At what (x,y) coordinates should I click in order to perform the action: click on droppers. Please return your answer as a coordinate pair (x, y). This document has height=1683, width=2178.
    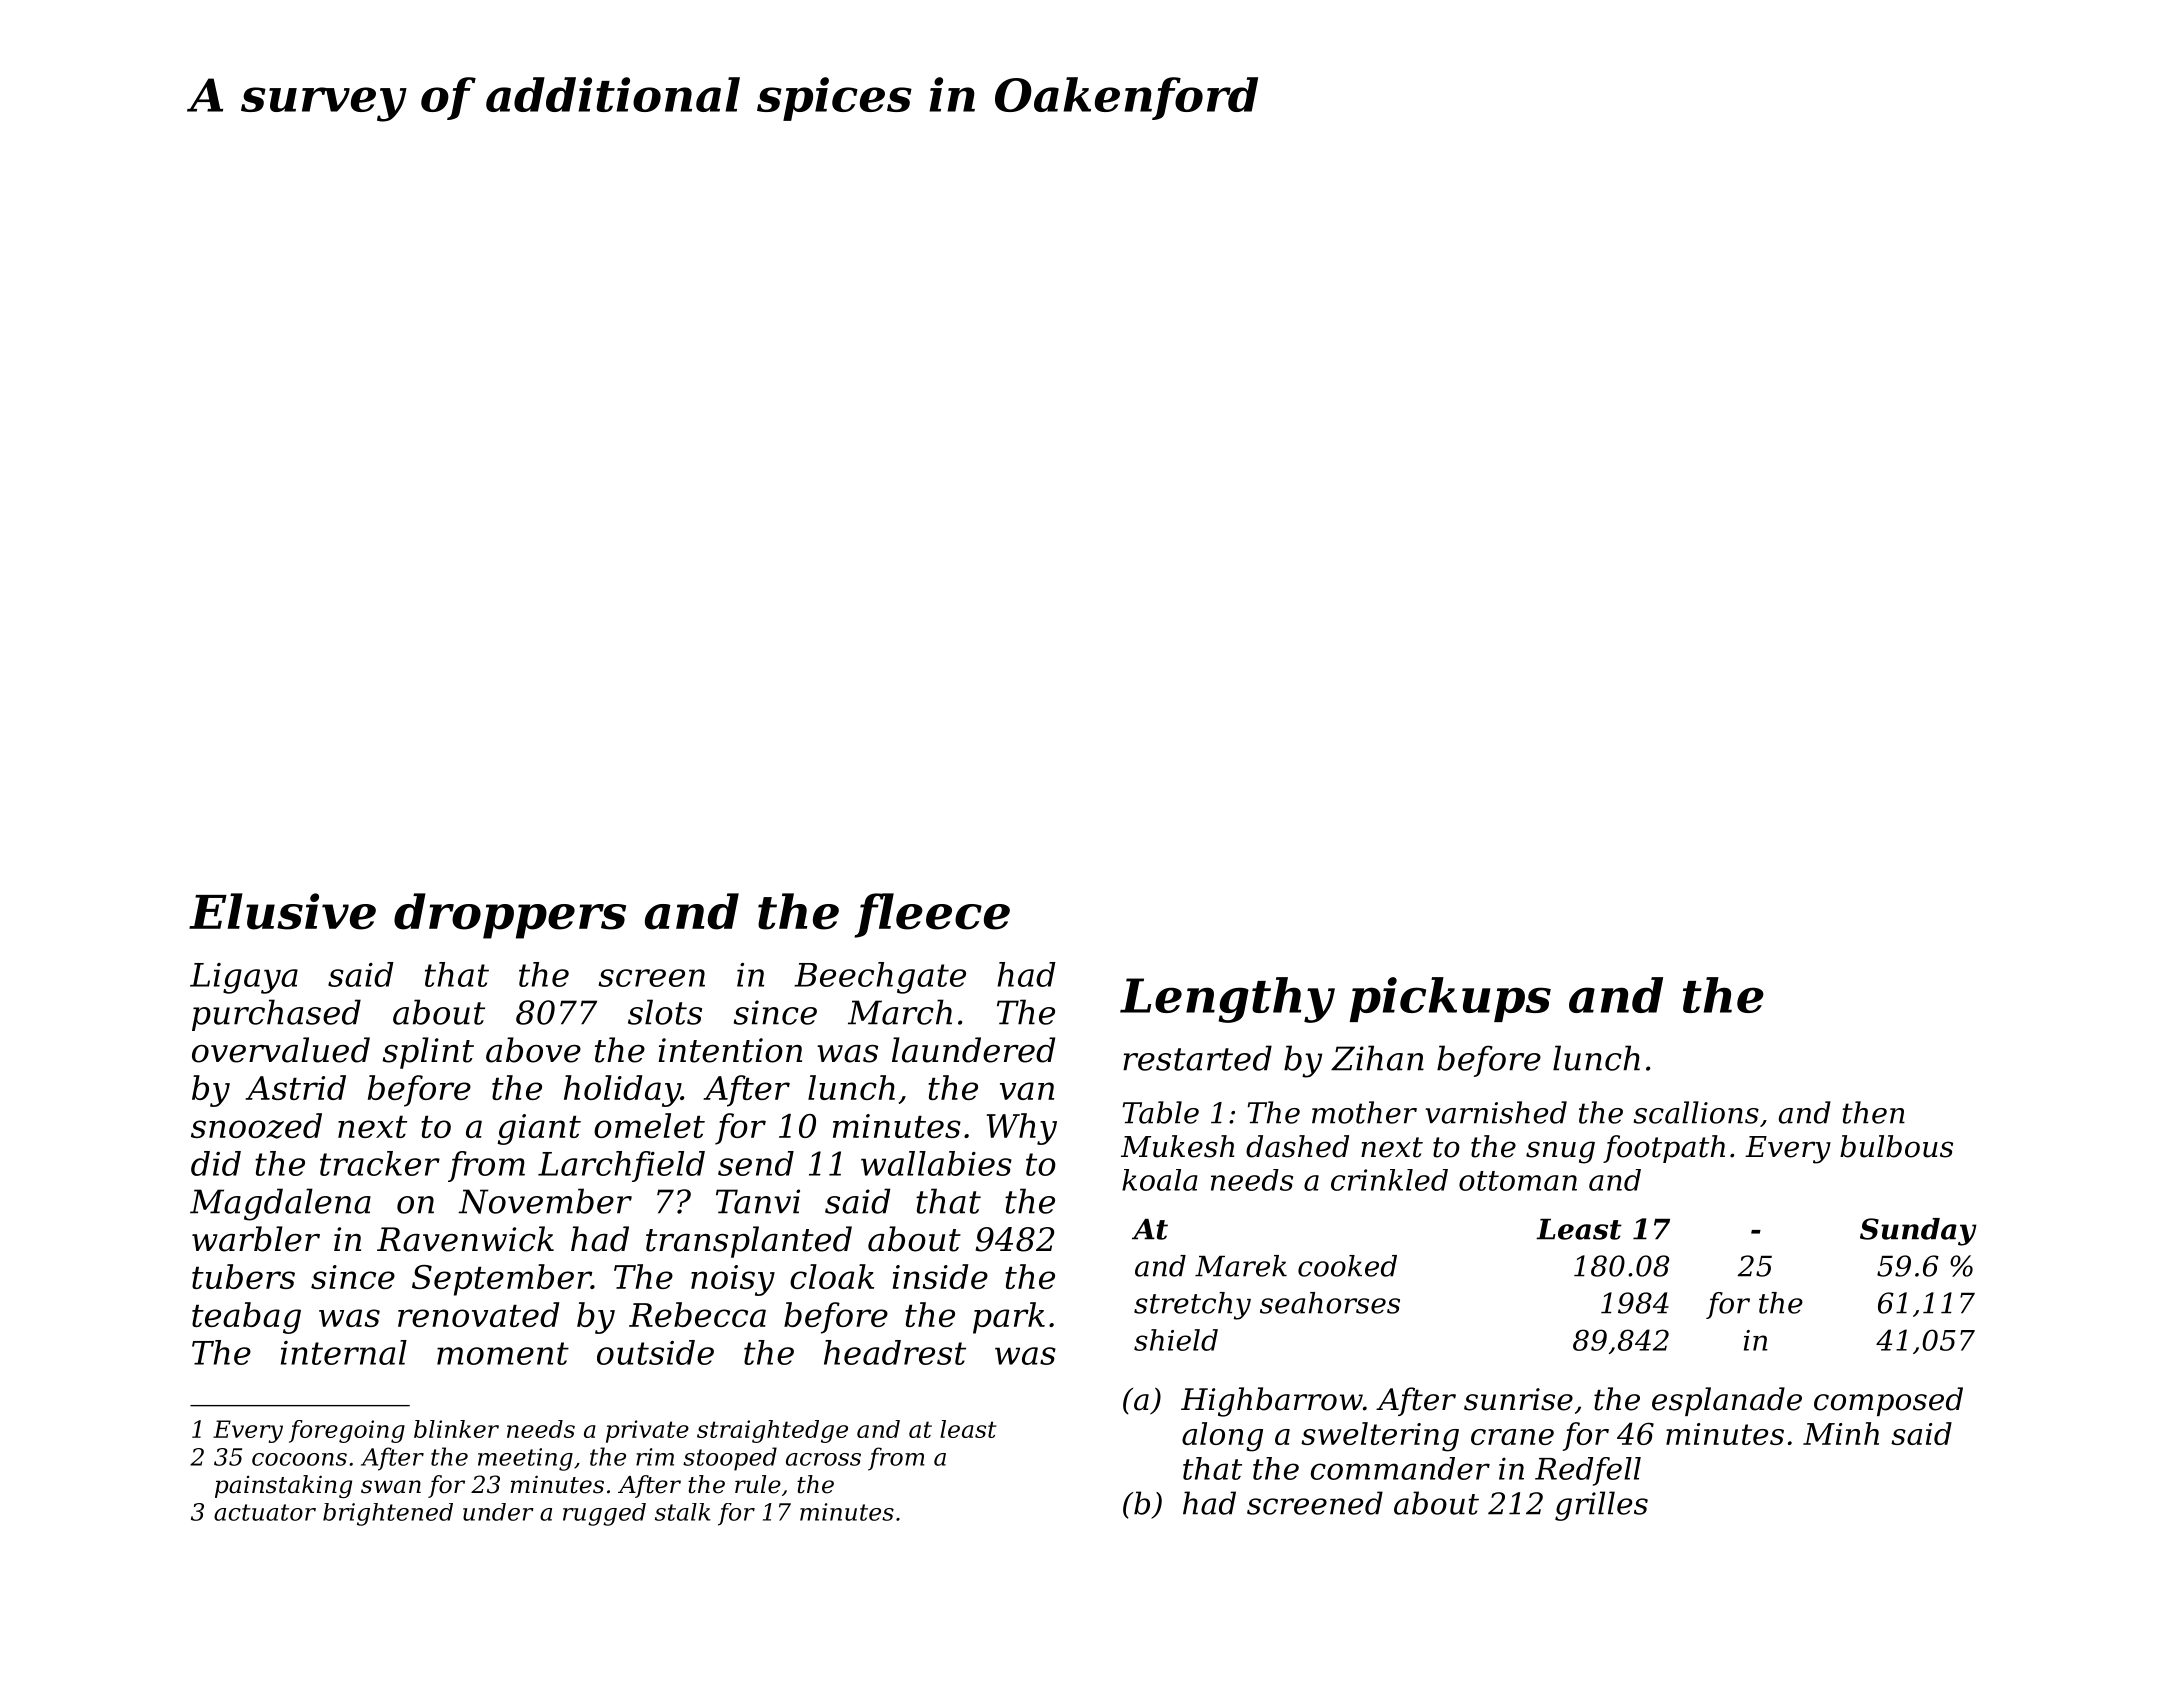
    Looking at the image, I should click on (510, 916).
